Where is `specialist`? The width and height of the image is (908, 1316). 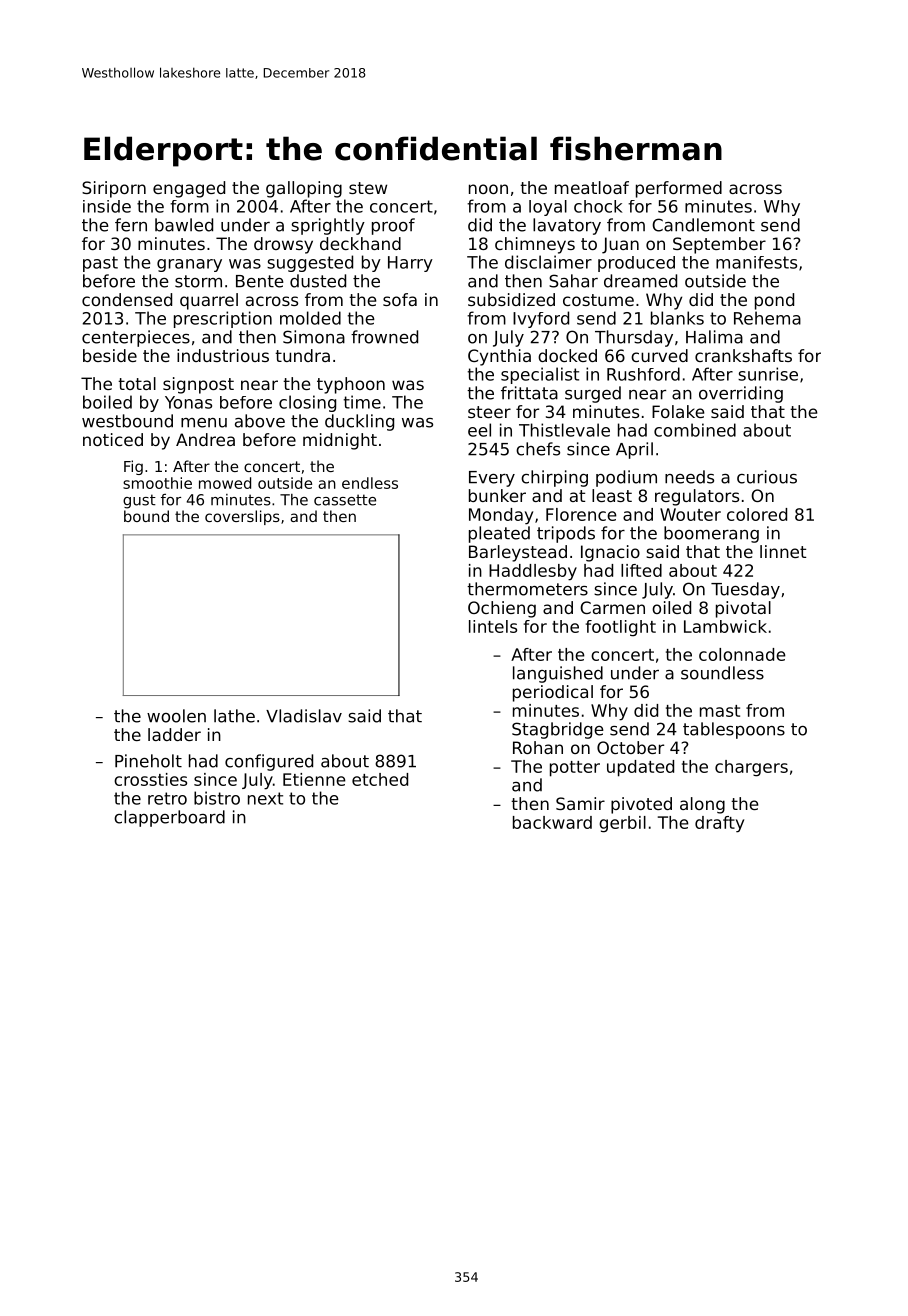 specialist is located at coordinates (540, 375).
